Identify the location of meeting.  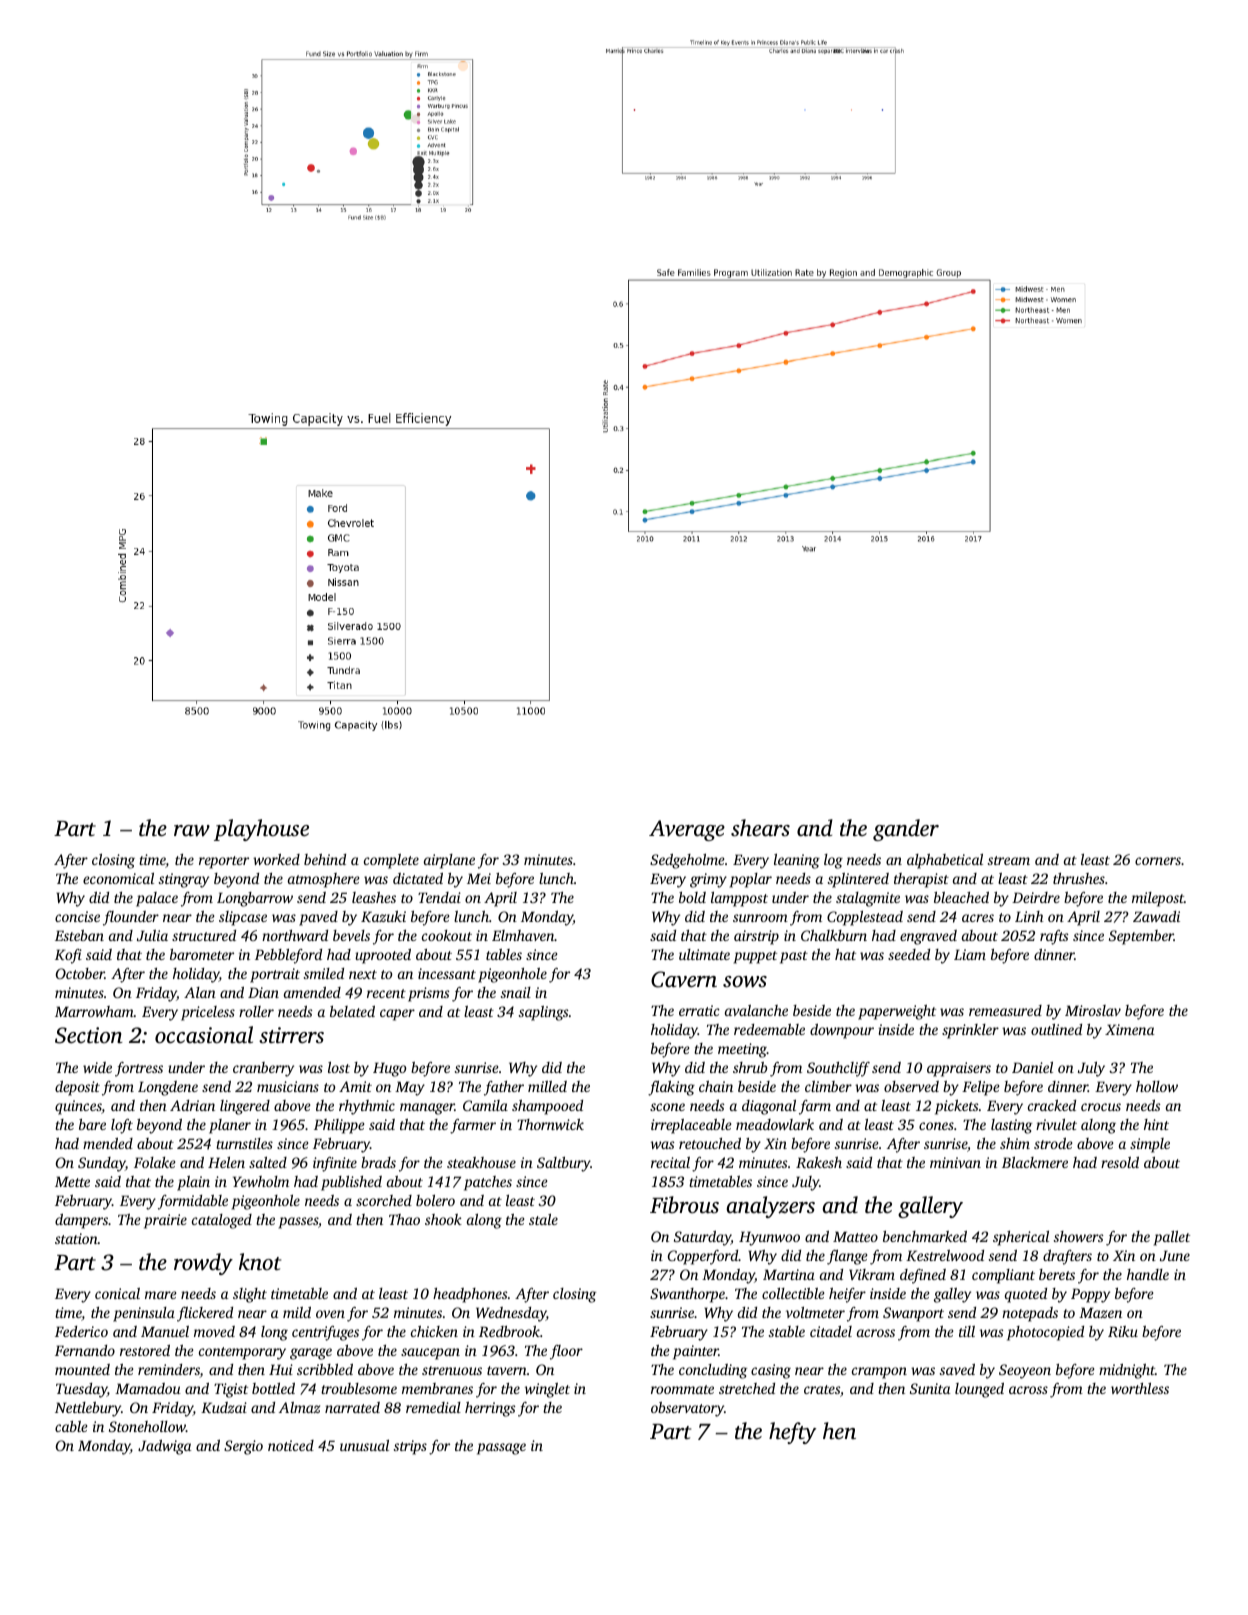
(742, 1050).
